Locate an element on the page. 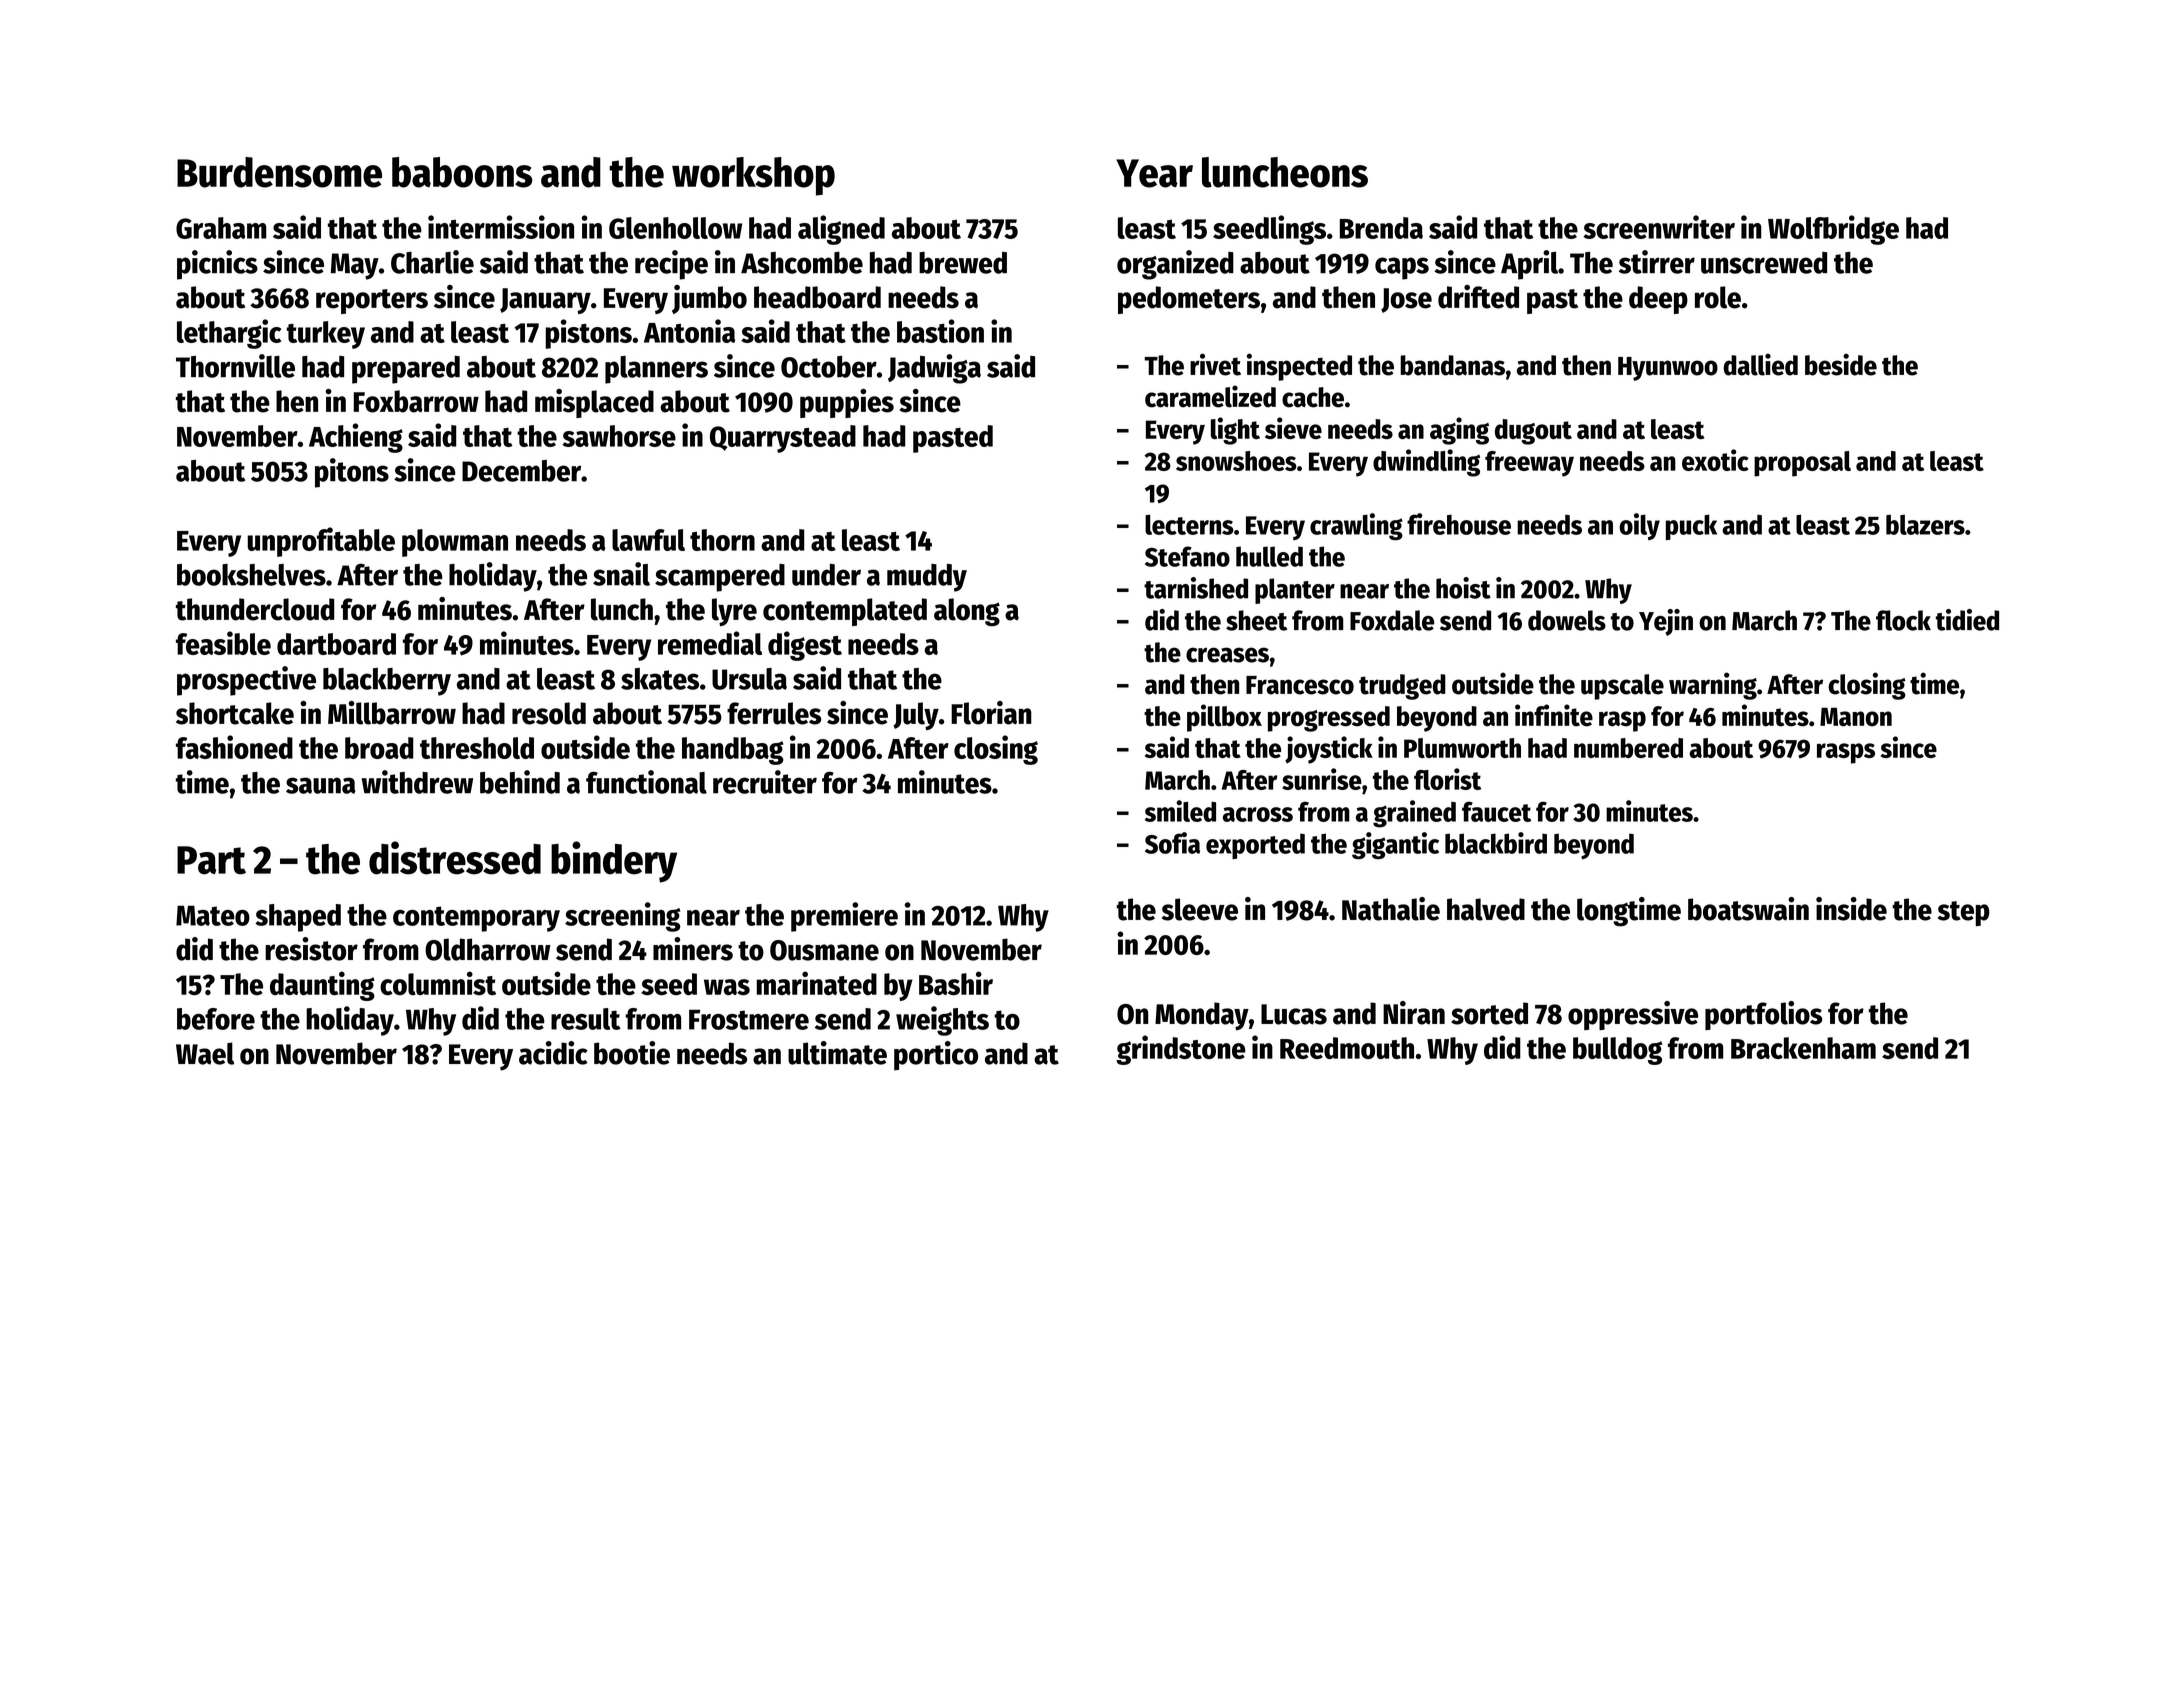  Ursula is located at coordinates (749, 679).
